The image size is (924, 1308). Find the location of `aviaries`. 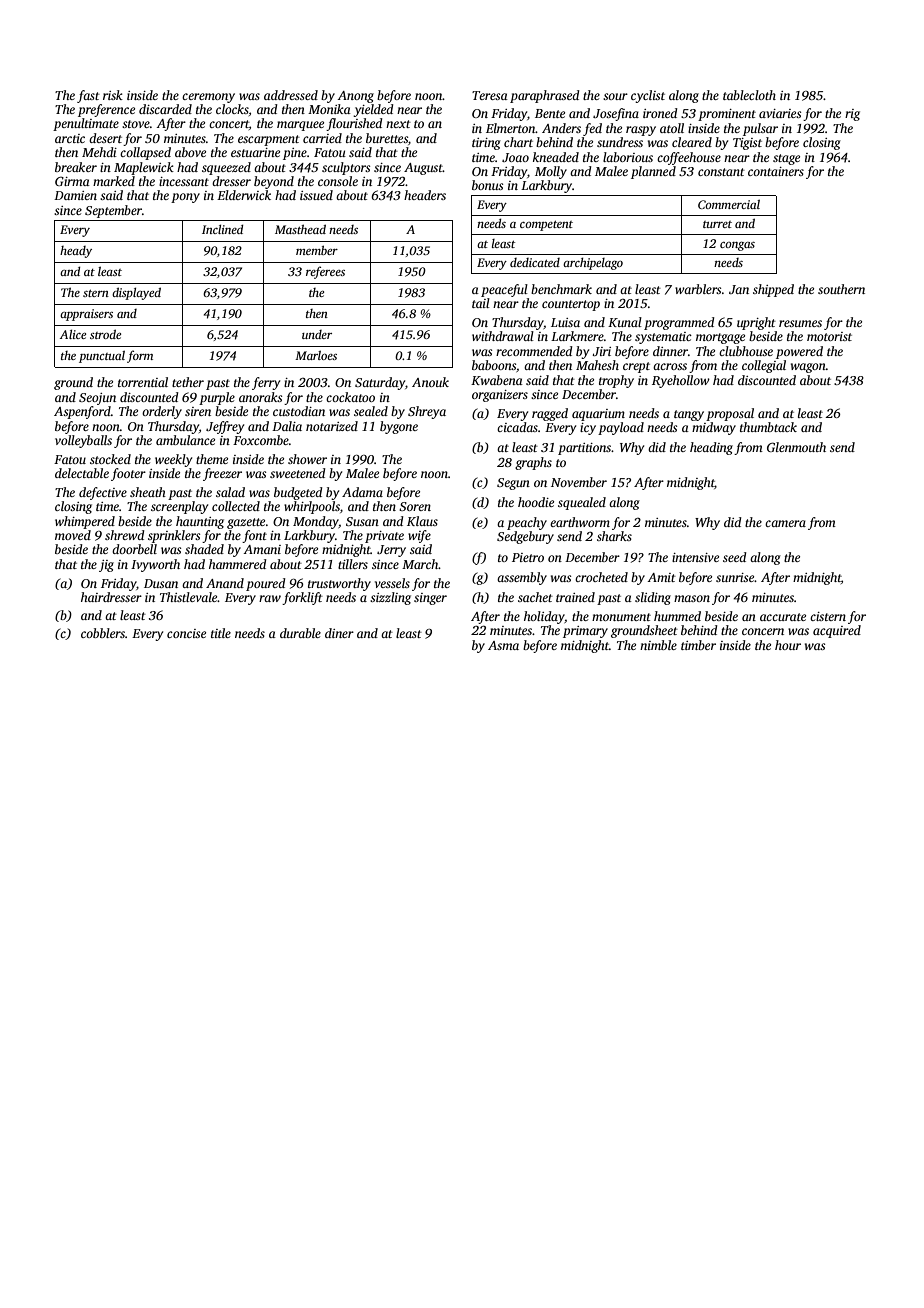

aviaries is located at coordinates (780, 113).
